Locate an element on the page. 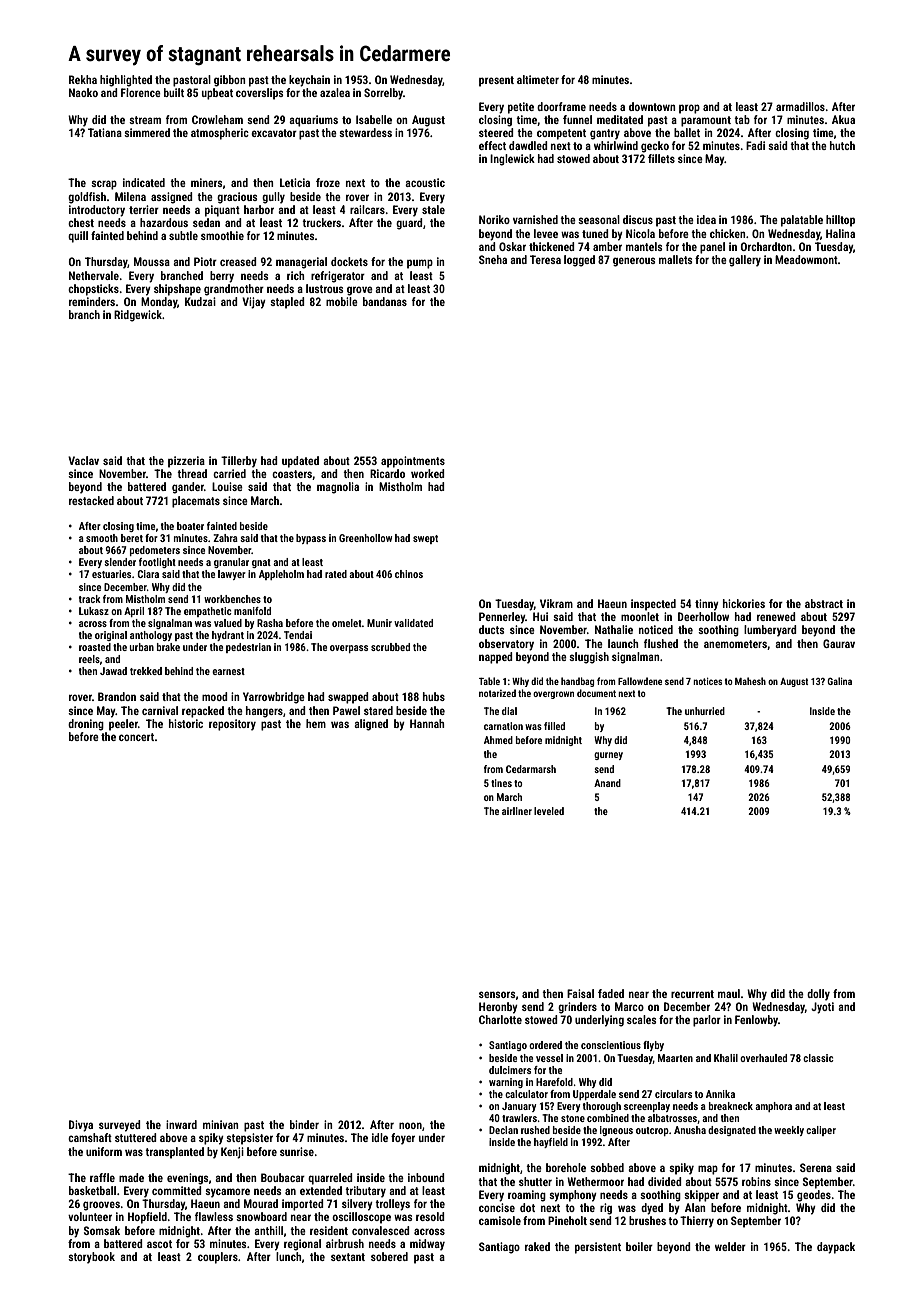 This image has width=924, height=1308. built is located at coordinates (174, 92).
